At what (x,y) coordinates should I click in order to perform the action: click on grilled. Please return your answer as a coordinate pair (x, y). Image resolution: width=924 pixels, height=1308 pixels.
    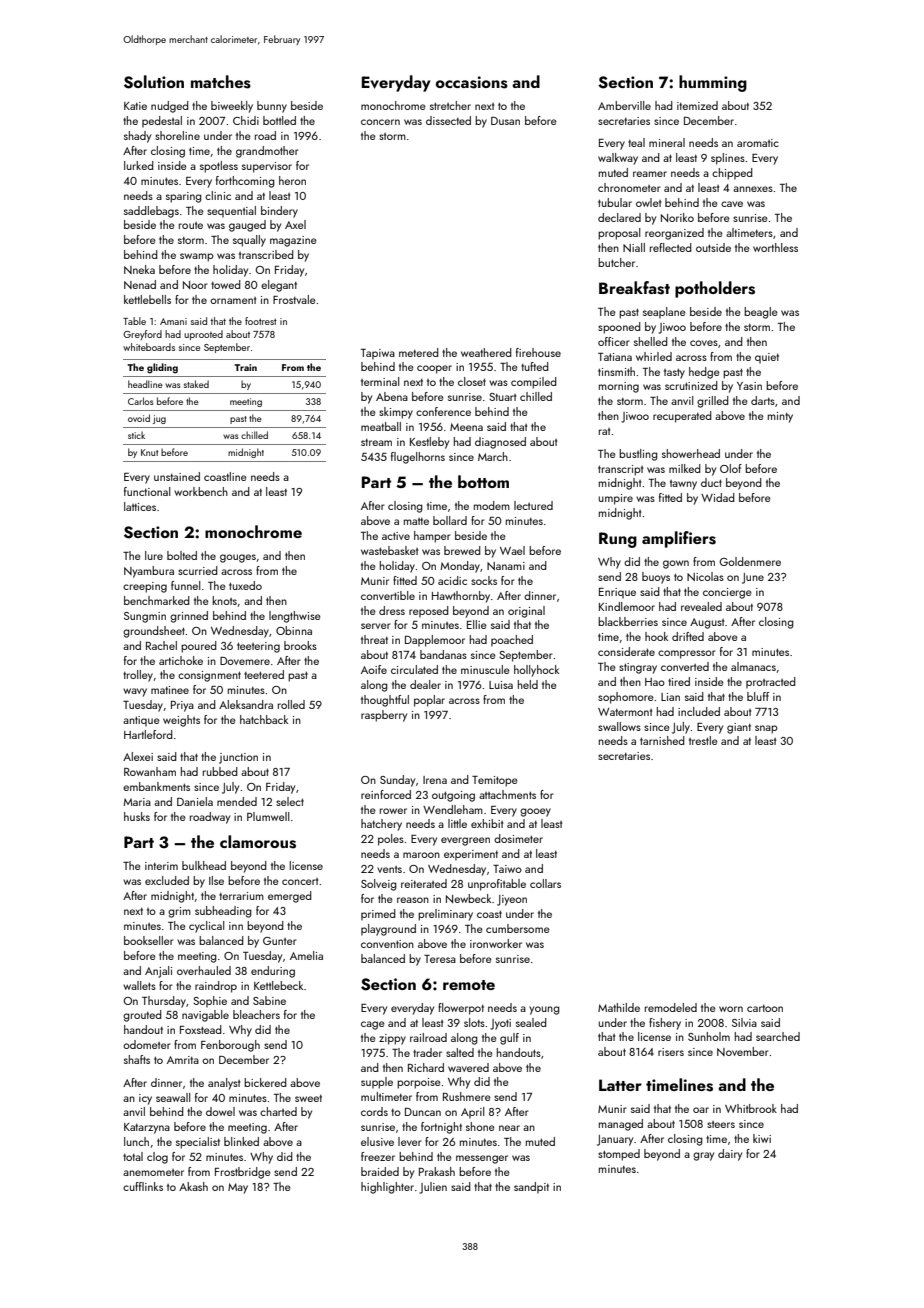
    Looking at the image, I should click on (713, 402).
